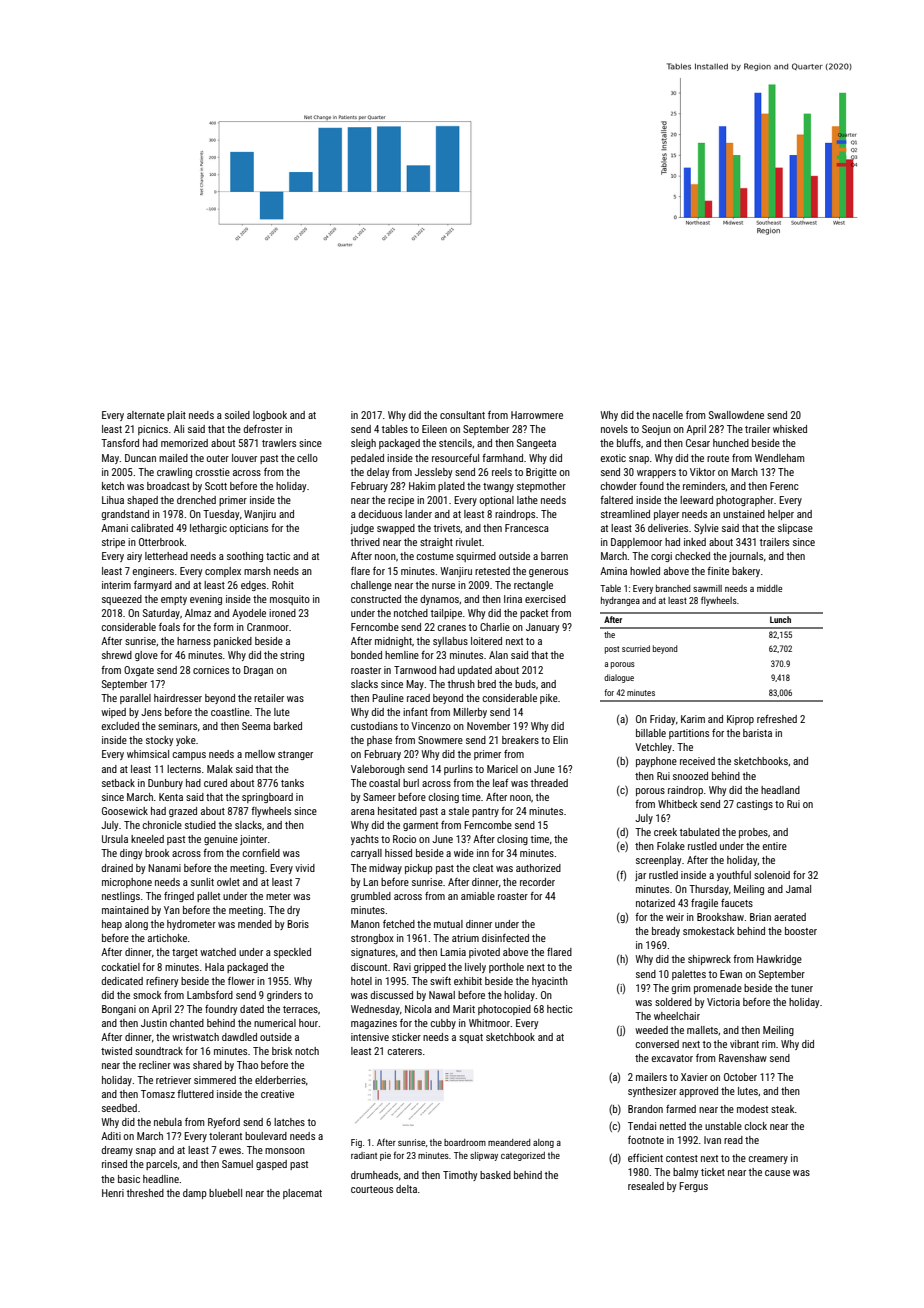 This page has height=1308, width=924. Describe the element at coordinates (261, 853) in the page. I see `cornfield` at that location.
